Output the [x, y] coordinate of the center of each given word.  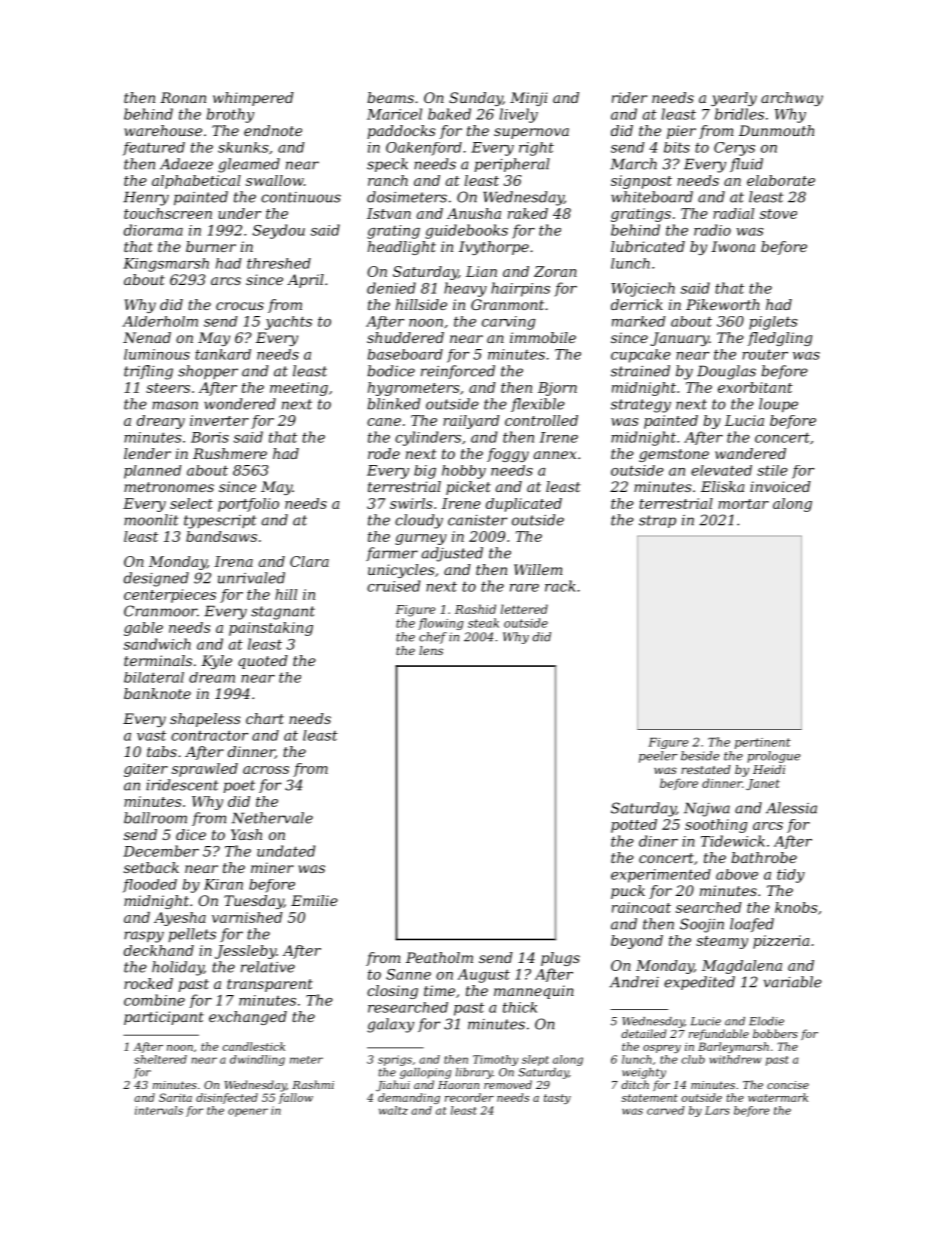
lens [431, 650]
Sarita [175, 1097]
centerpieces [170, 596]
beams [390, 97]
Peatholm [439, 957]
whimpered [253, 99]
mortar [743, 504]
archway [792, 99]
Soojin [702, 925]
